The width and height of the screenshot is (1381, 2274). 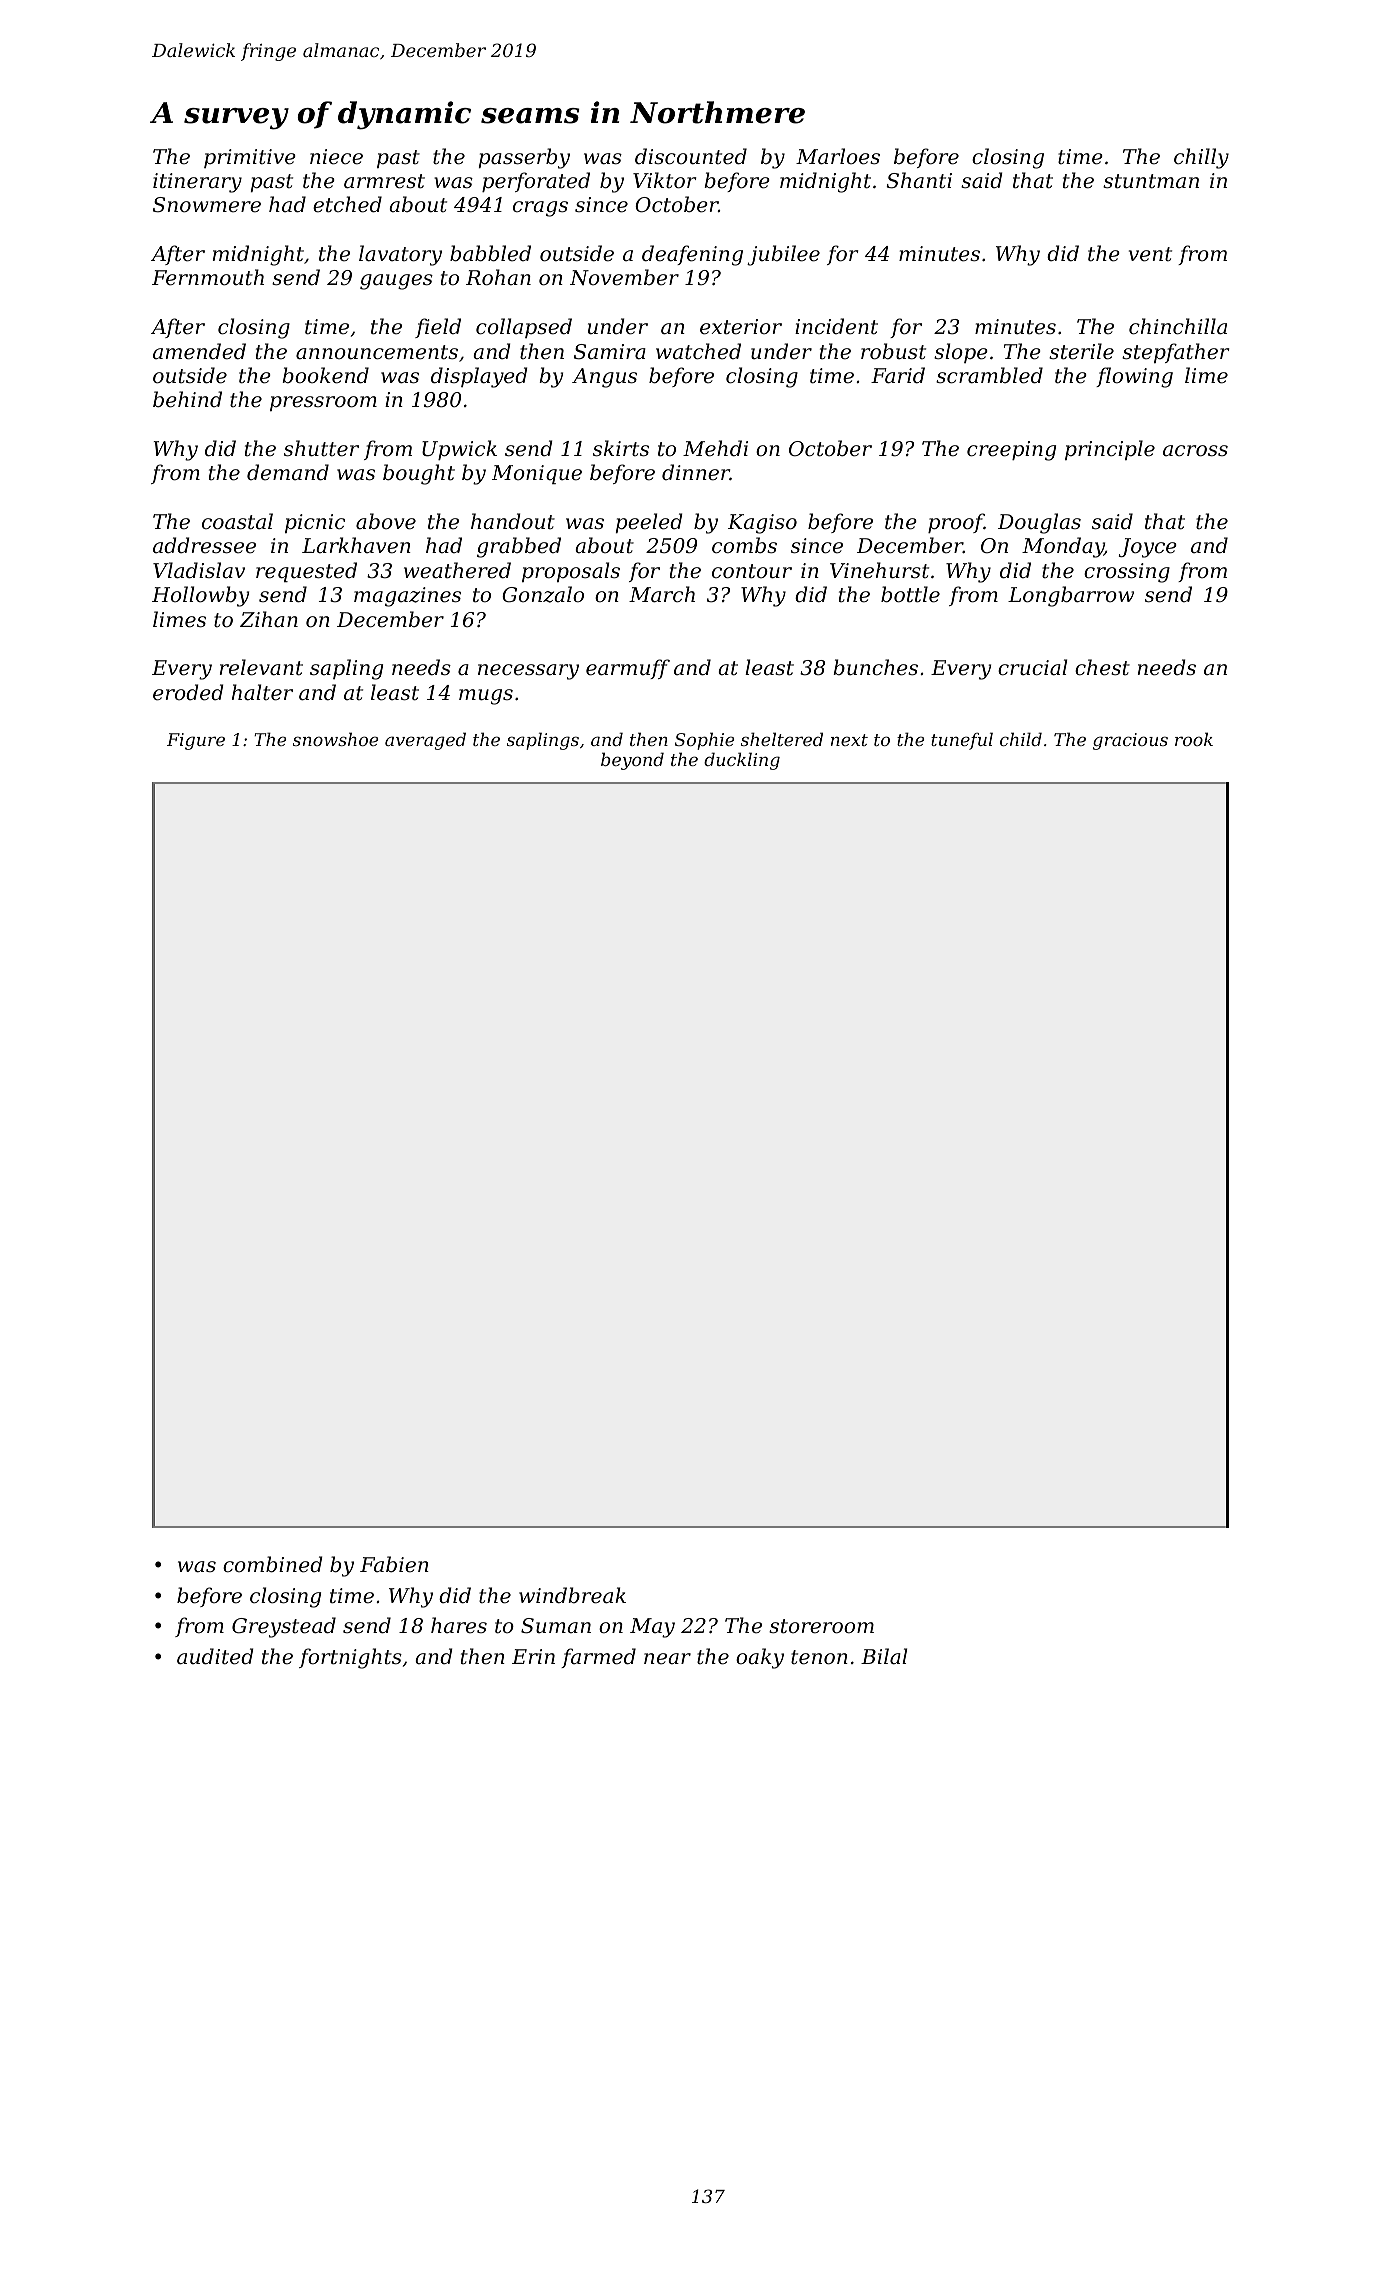 I want to click on creeping, so click(x=1011, y=451).
